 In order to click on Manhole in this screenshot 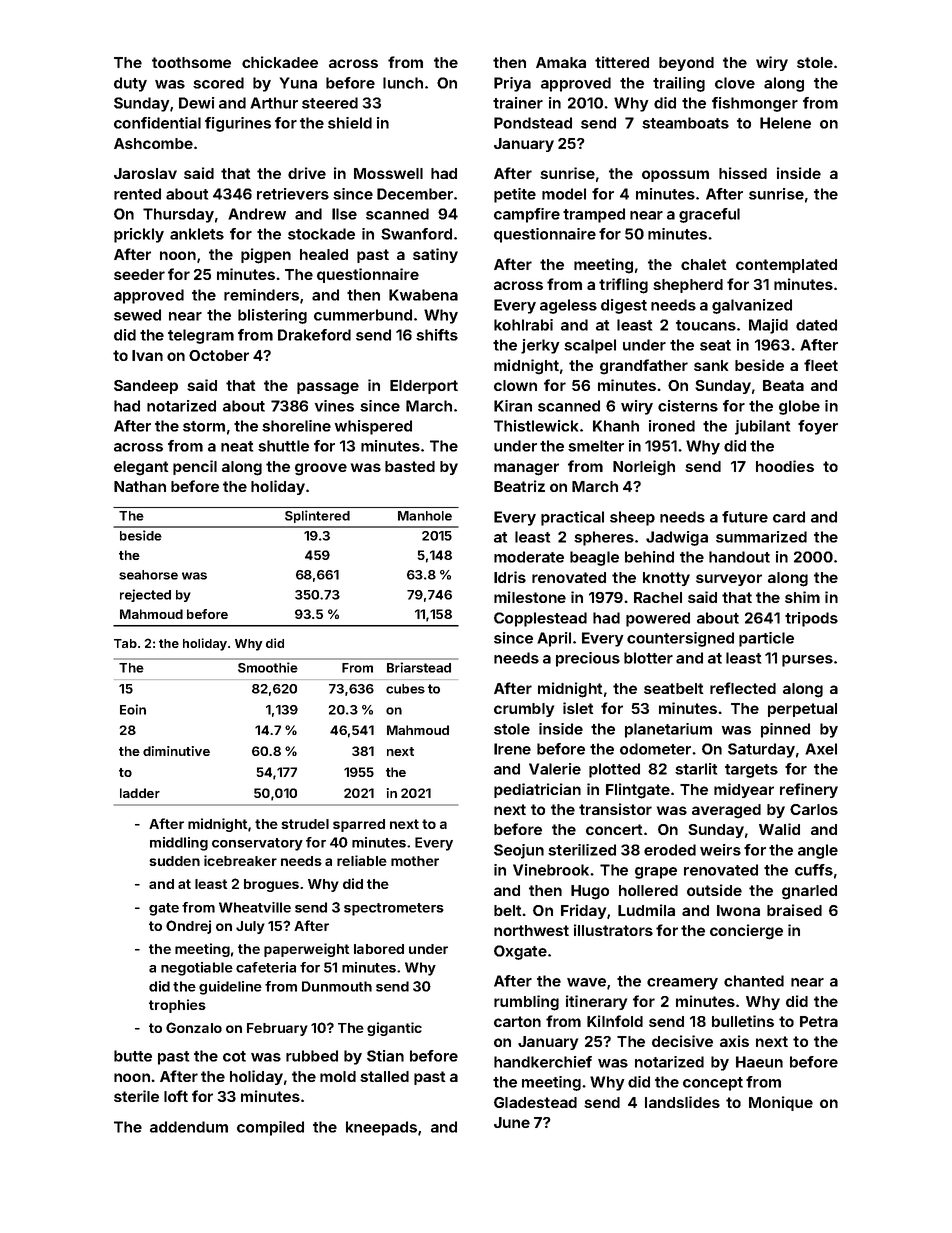, I will do `click(425, 516)`.
